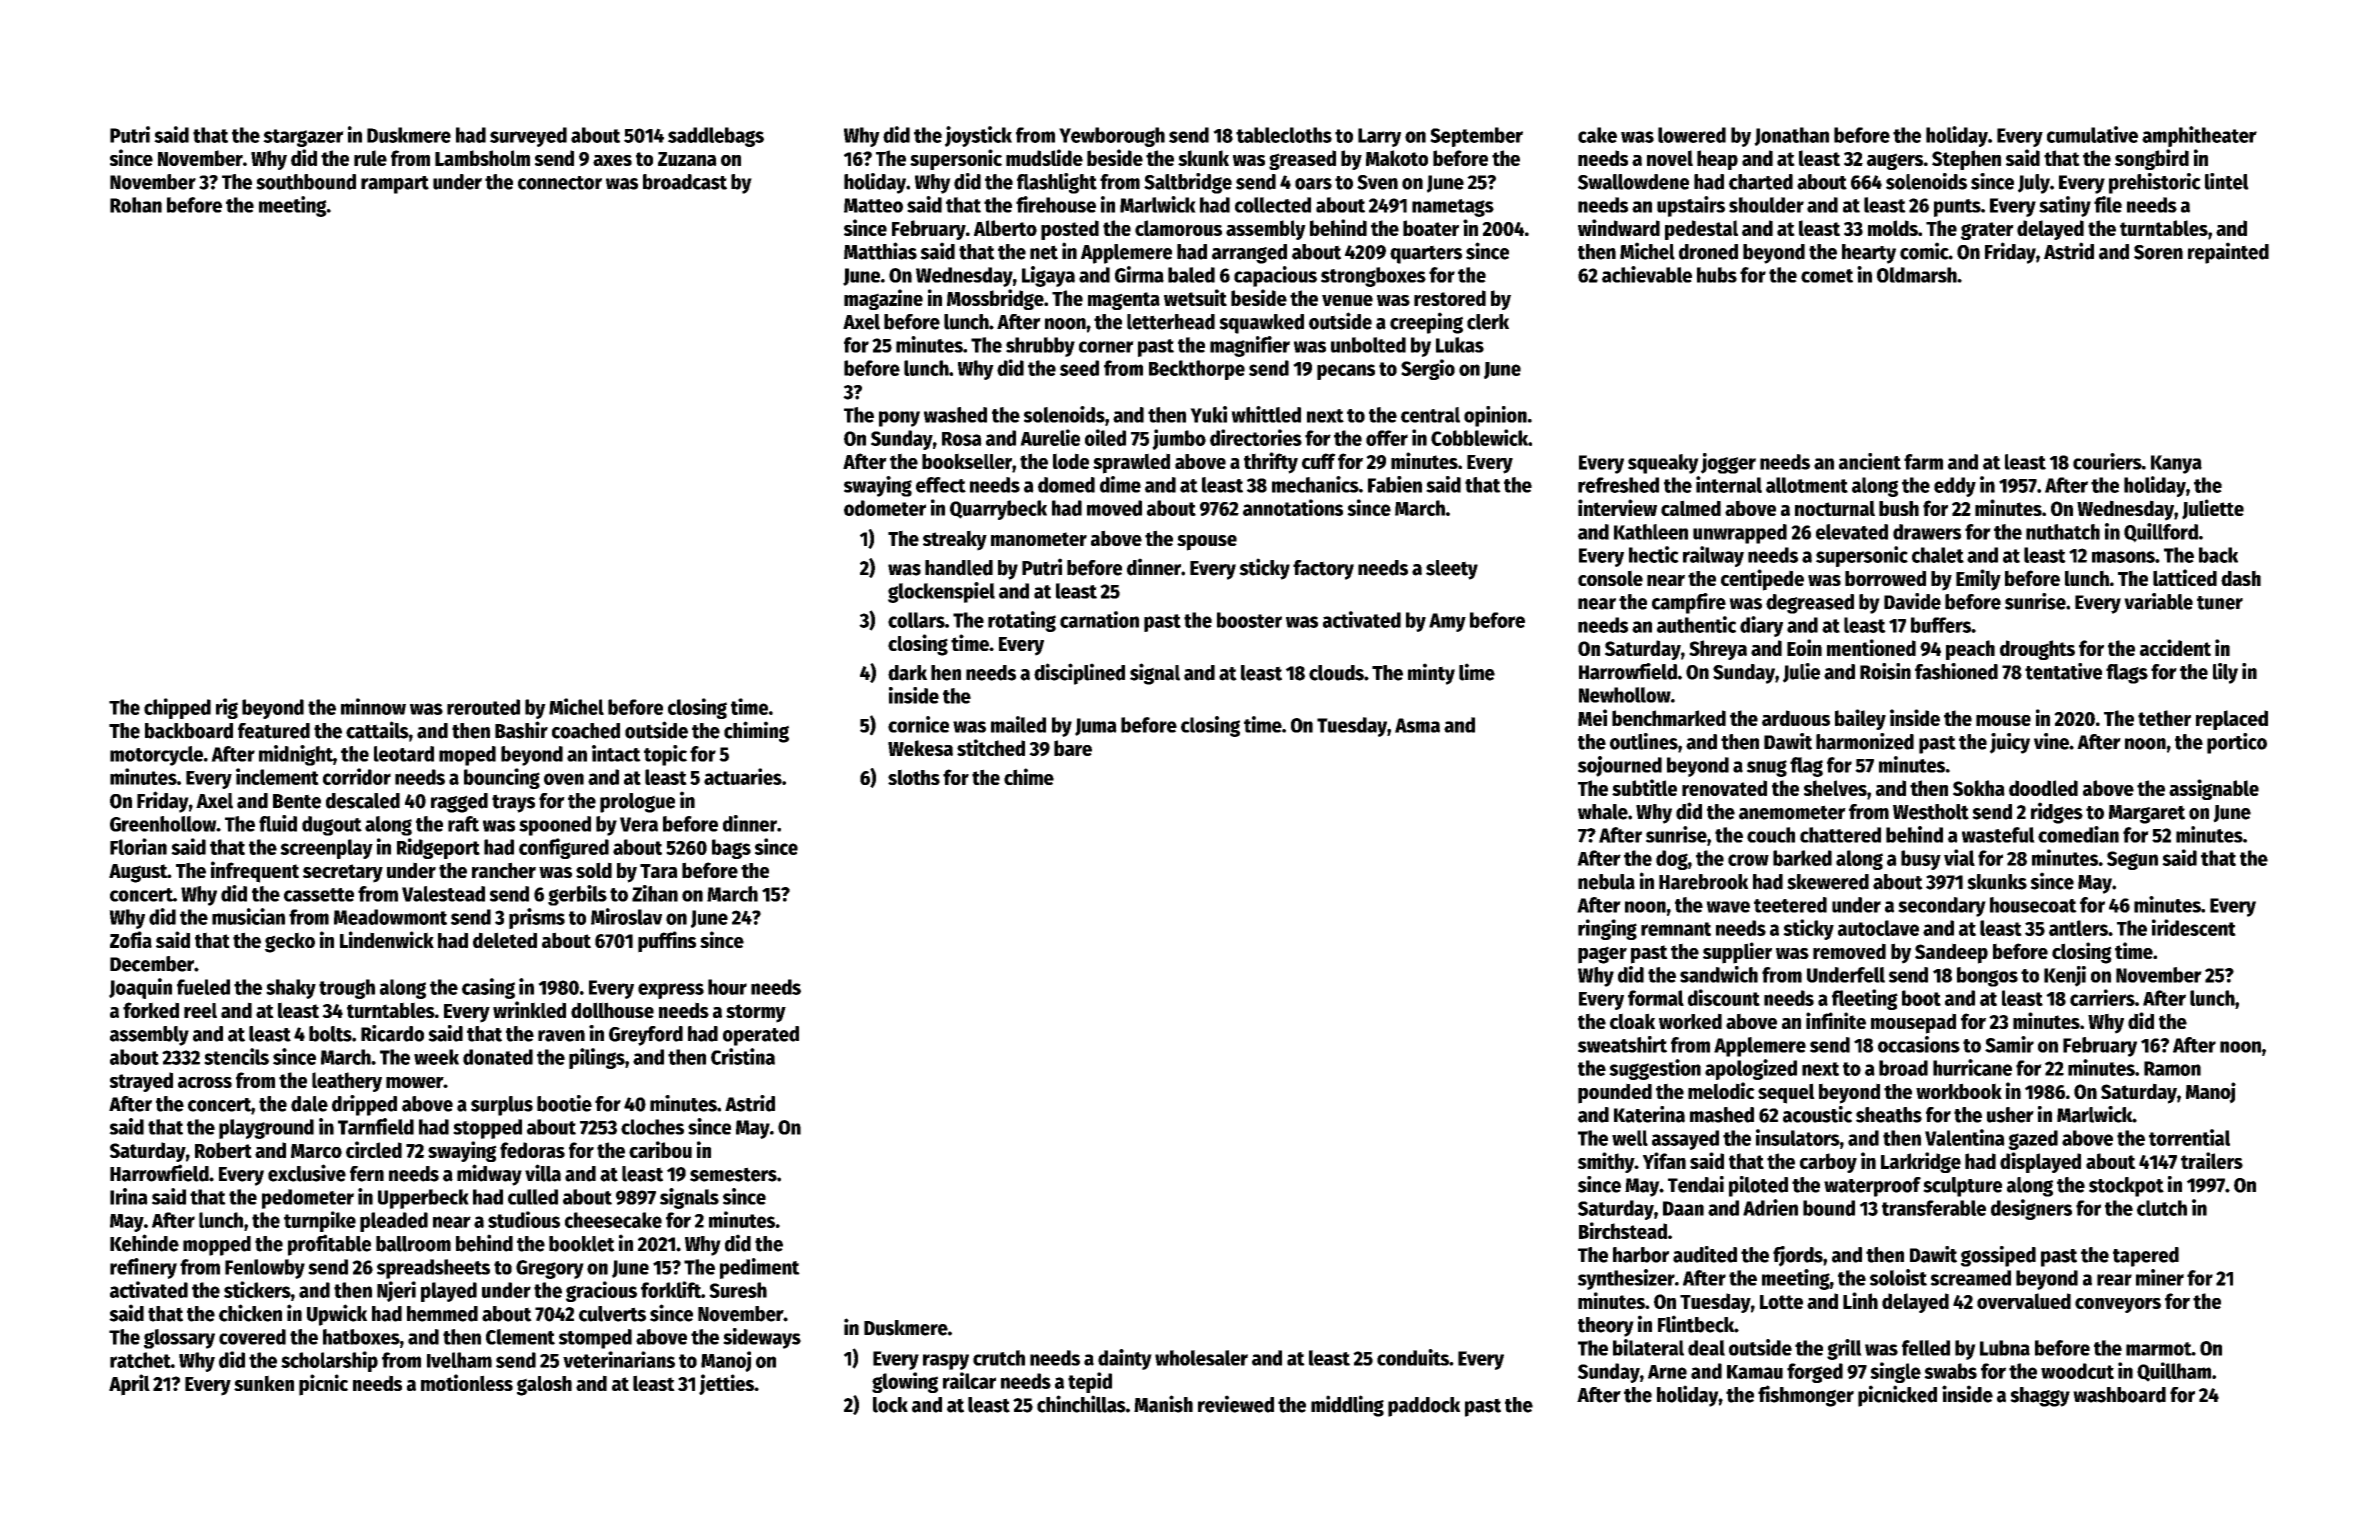 The height and width of the screenshot is (1540, 2380). I want to click on forked, so click(151, 1010).
